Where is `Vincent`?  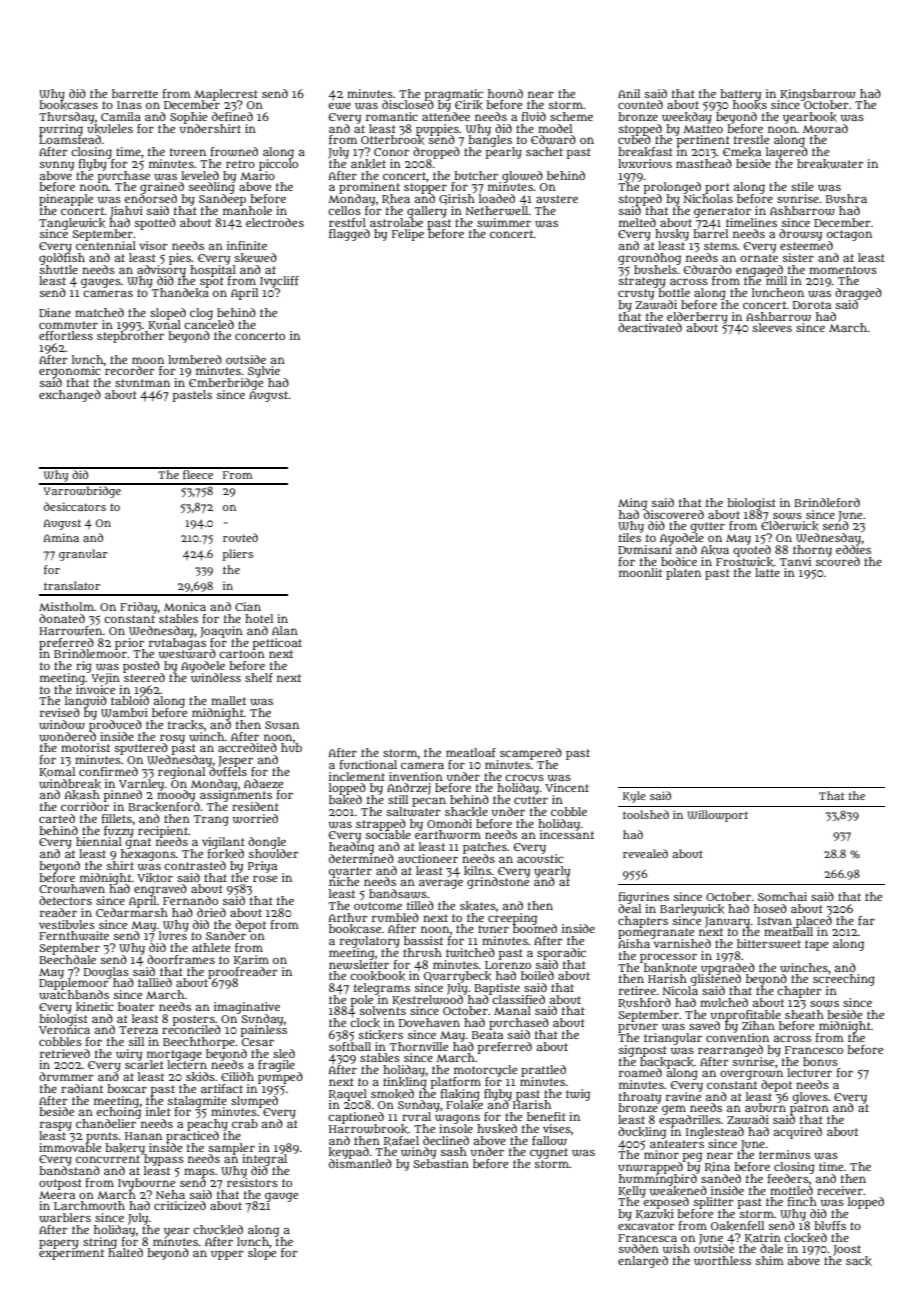 Vincent is located at coordinates (567, 787).
